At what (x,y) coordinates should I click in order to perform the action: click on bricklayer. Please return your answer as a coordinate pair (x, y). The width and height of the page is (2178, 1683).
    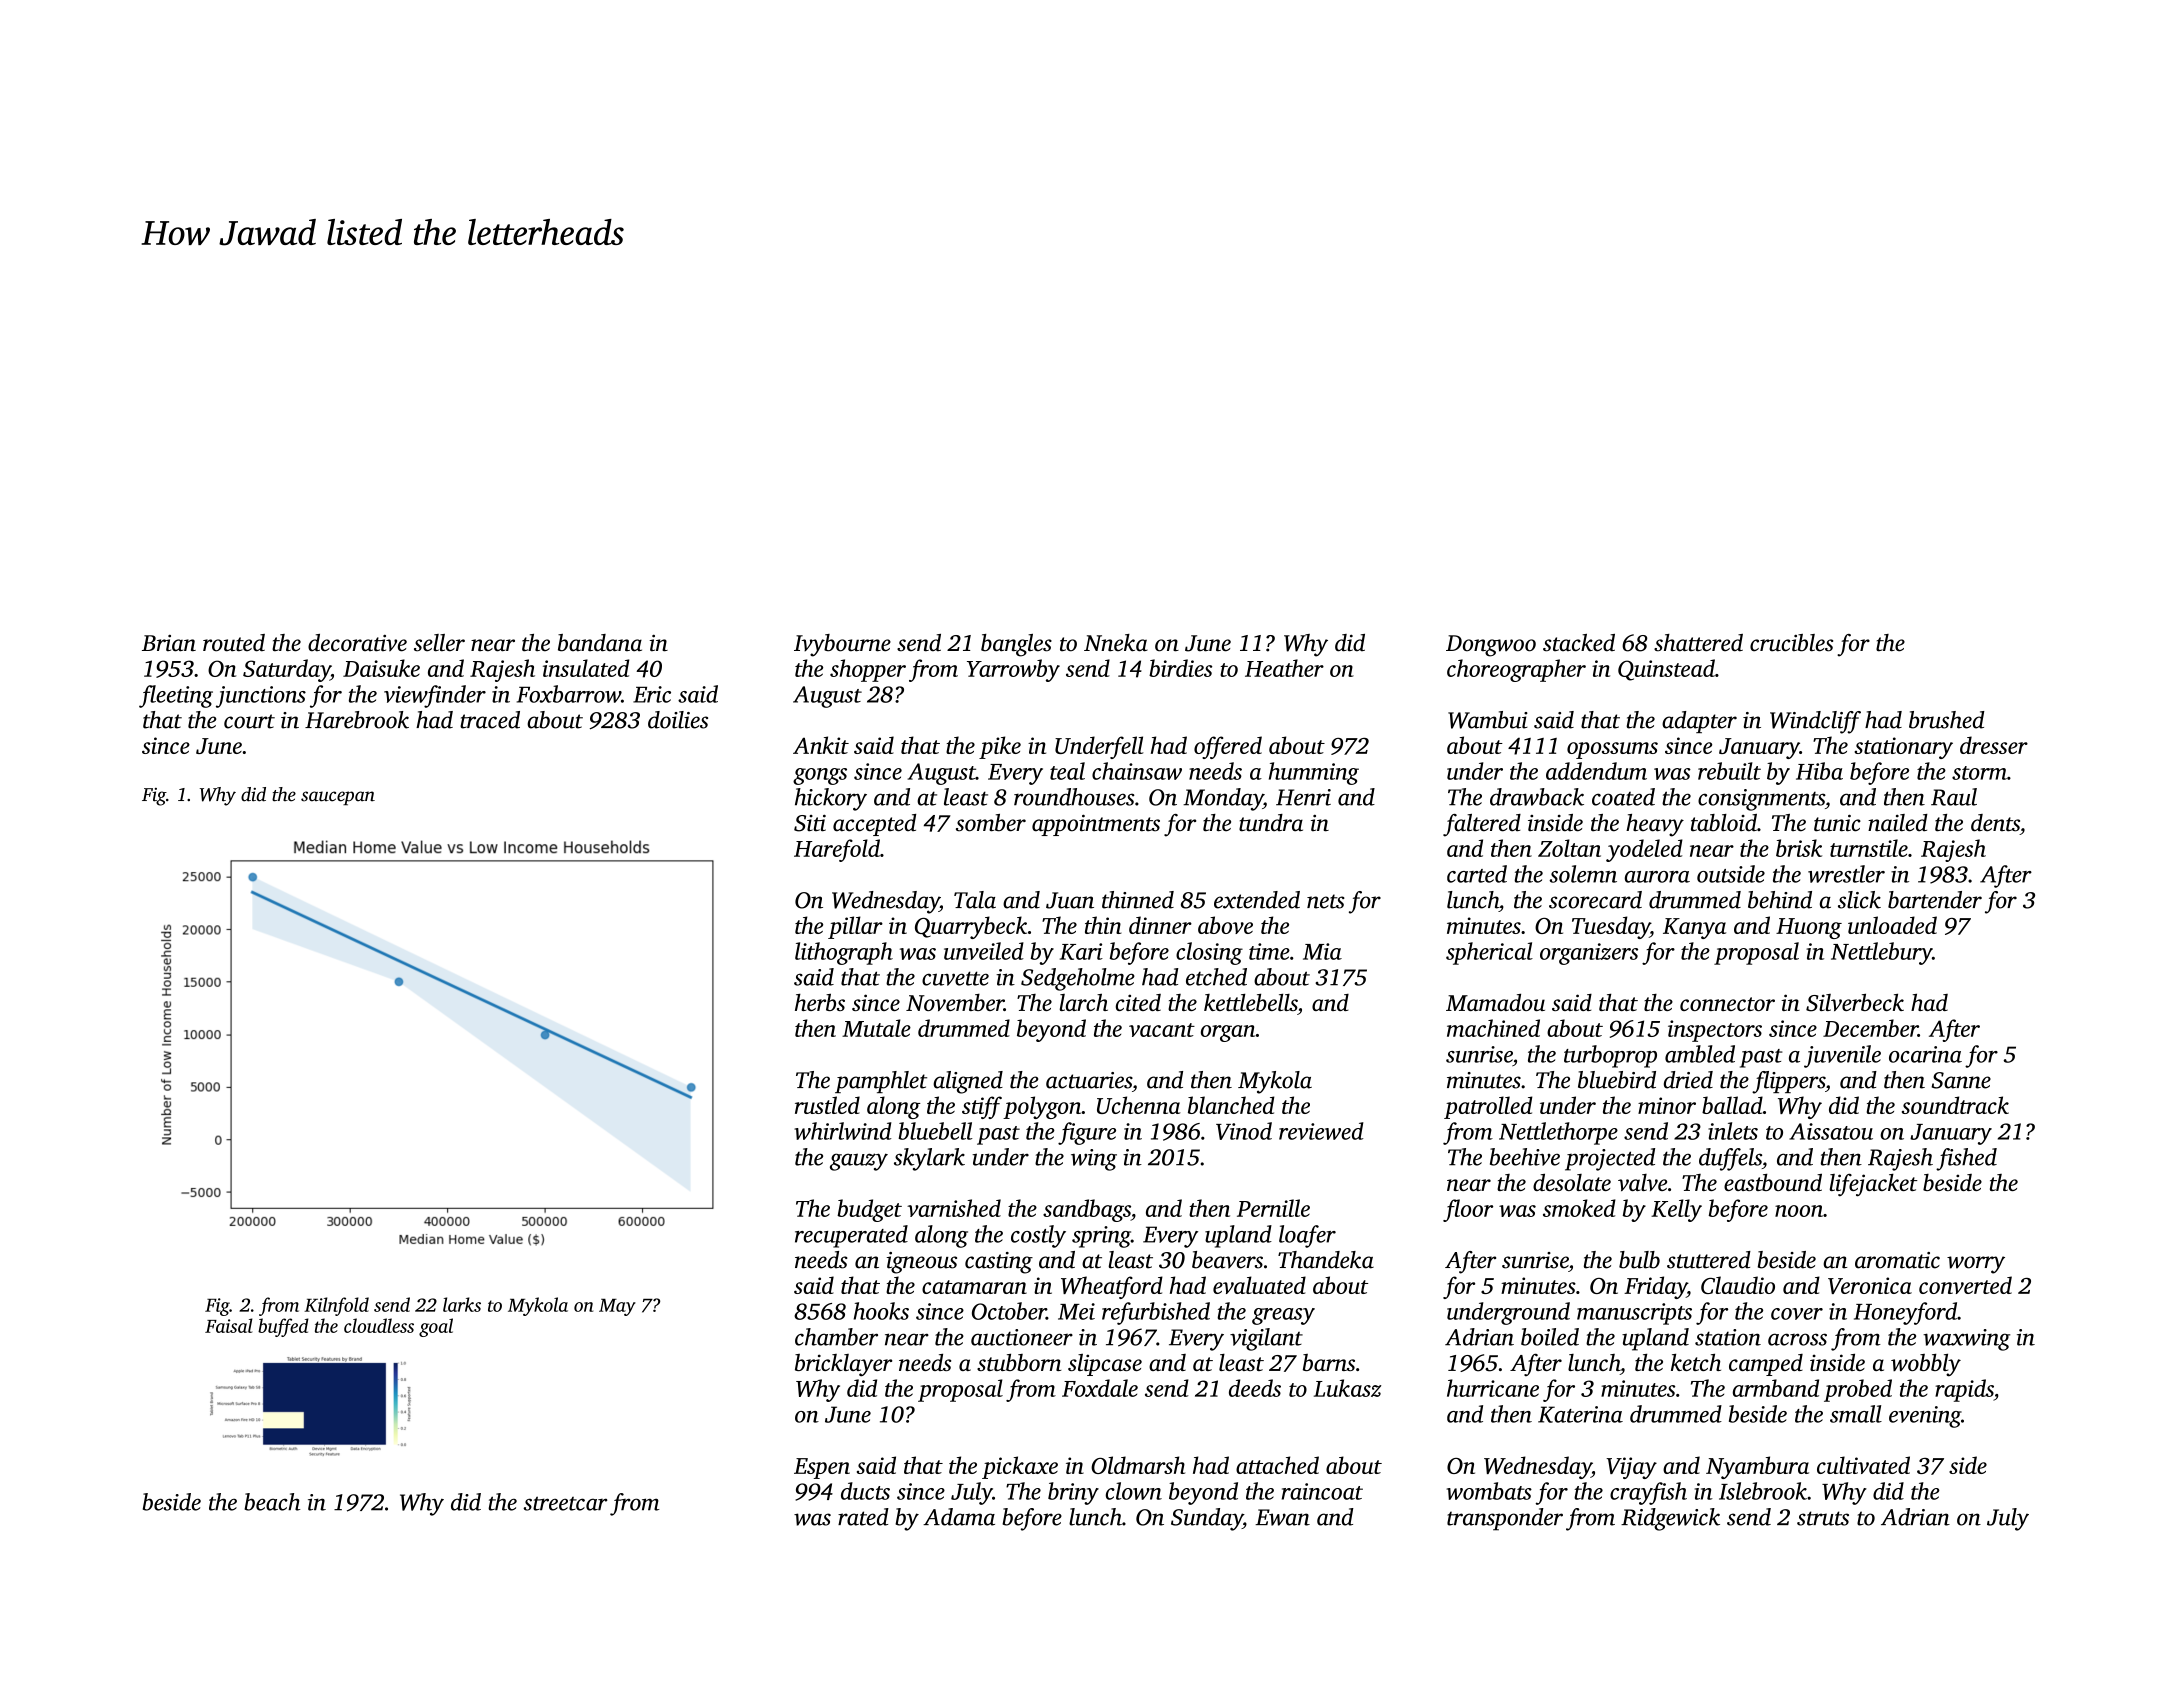
    Looking at the image, I should click on (843, 1365).
